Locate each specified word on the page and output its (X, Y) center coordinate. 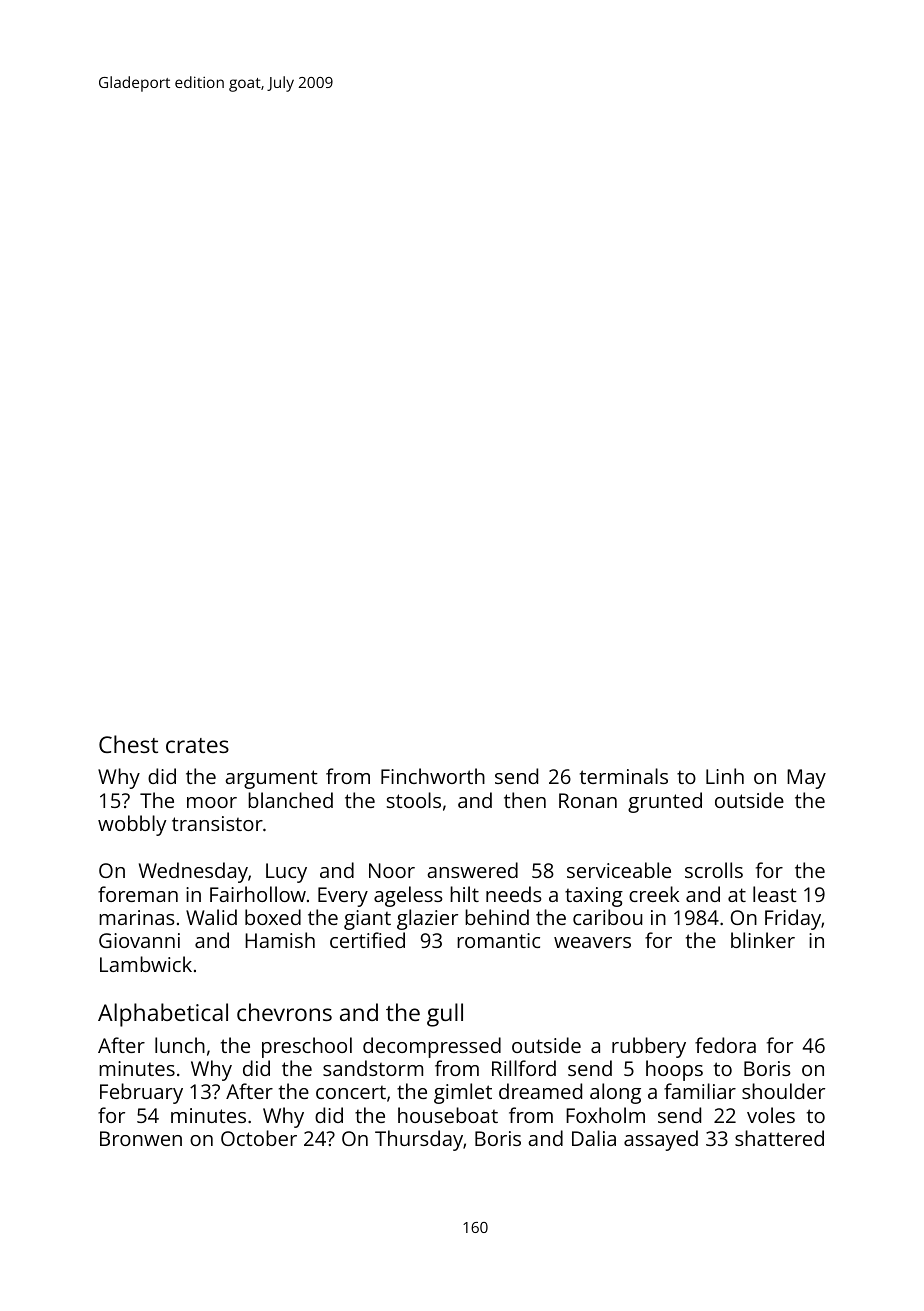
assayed (661, 1140)
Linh (725, 776)
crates (197, 745)
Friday (793, 919)
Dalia (594, 1138)
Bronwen (141, 1138)
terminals (624, 776)
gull (445, 1015)
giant (367, 920)
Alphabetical (163, 1015)
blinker (763, 940)
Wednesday (193, 872)
